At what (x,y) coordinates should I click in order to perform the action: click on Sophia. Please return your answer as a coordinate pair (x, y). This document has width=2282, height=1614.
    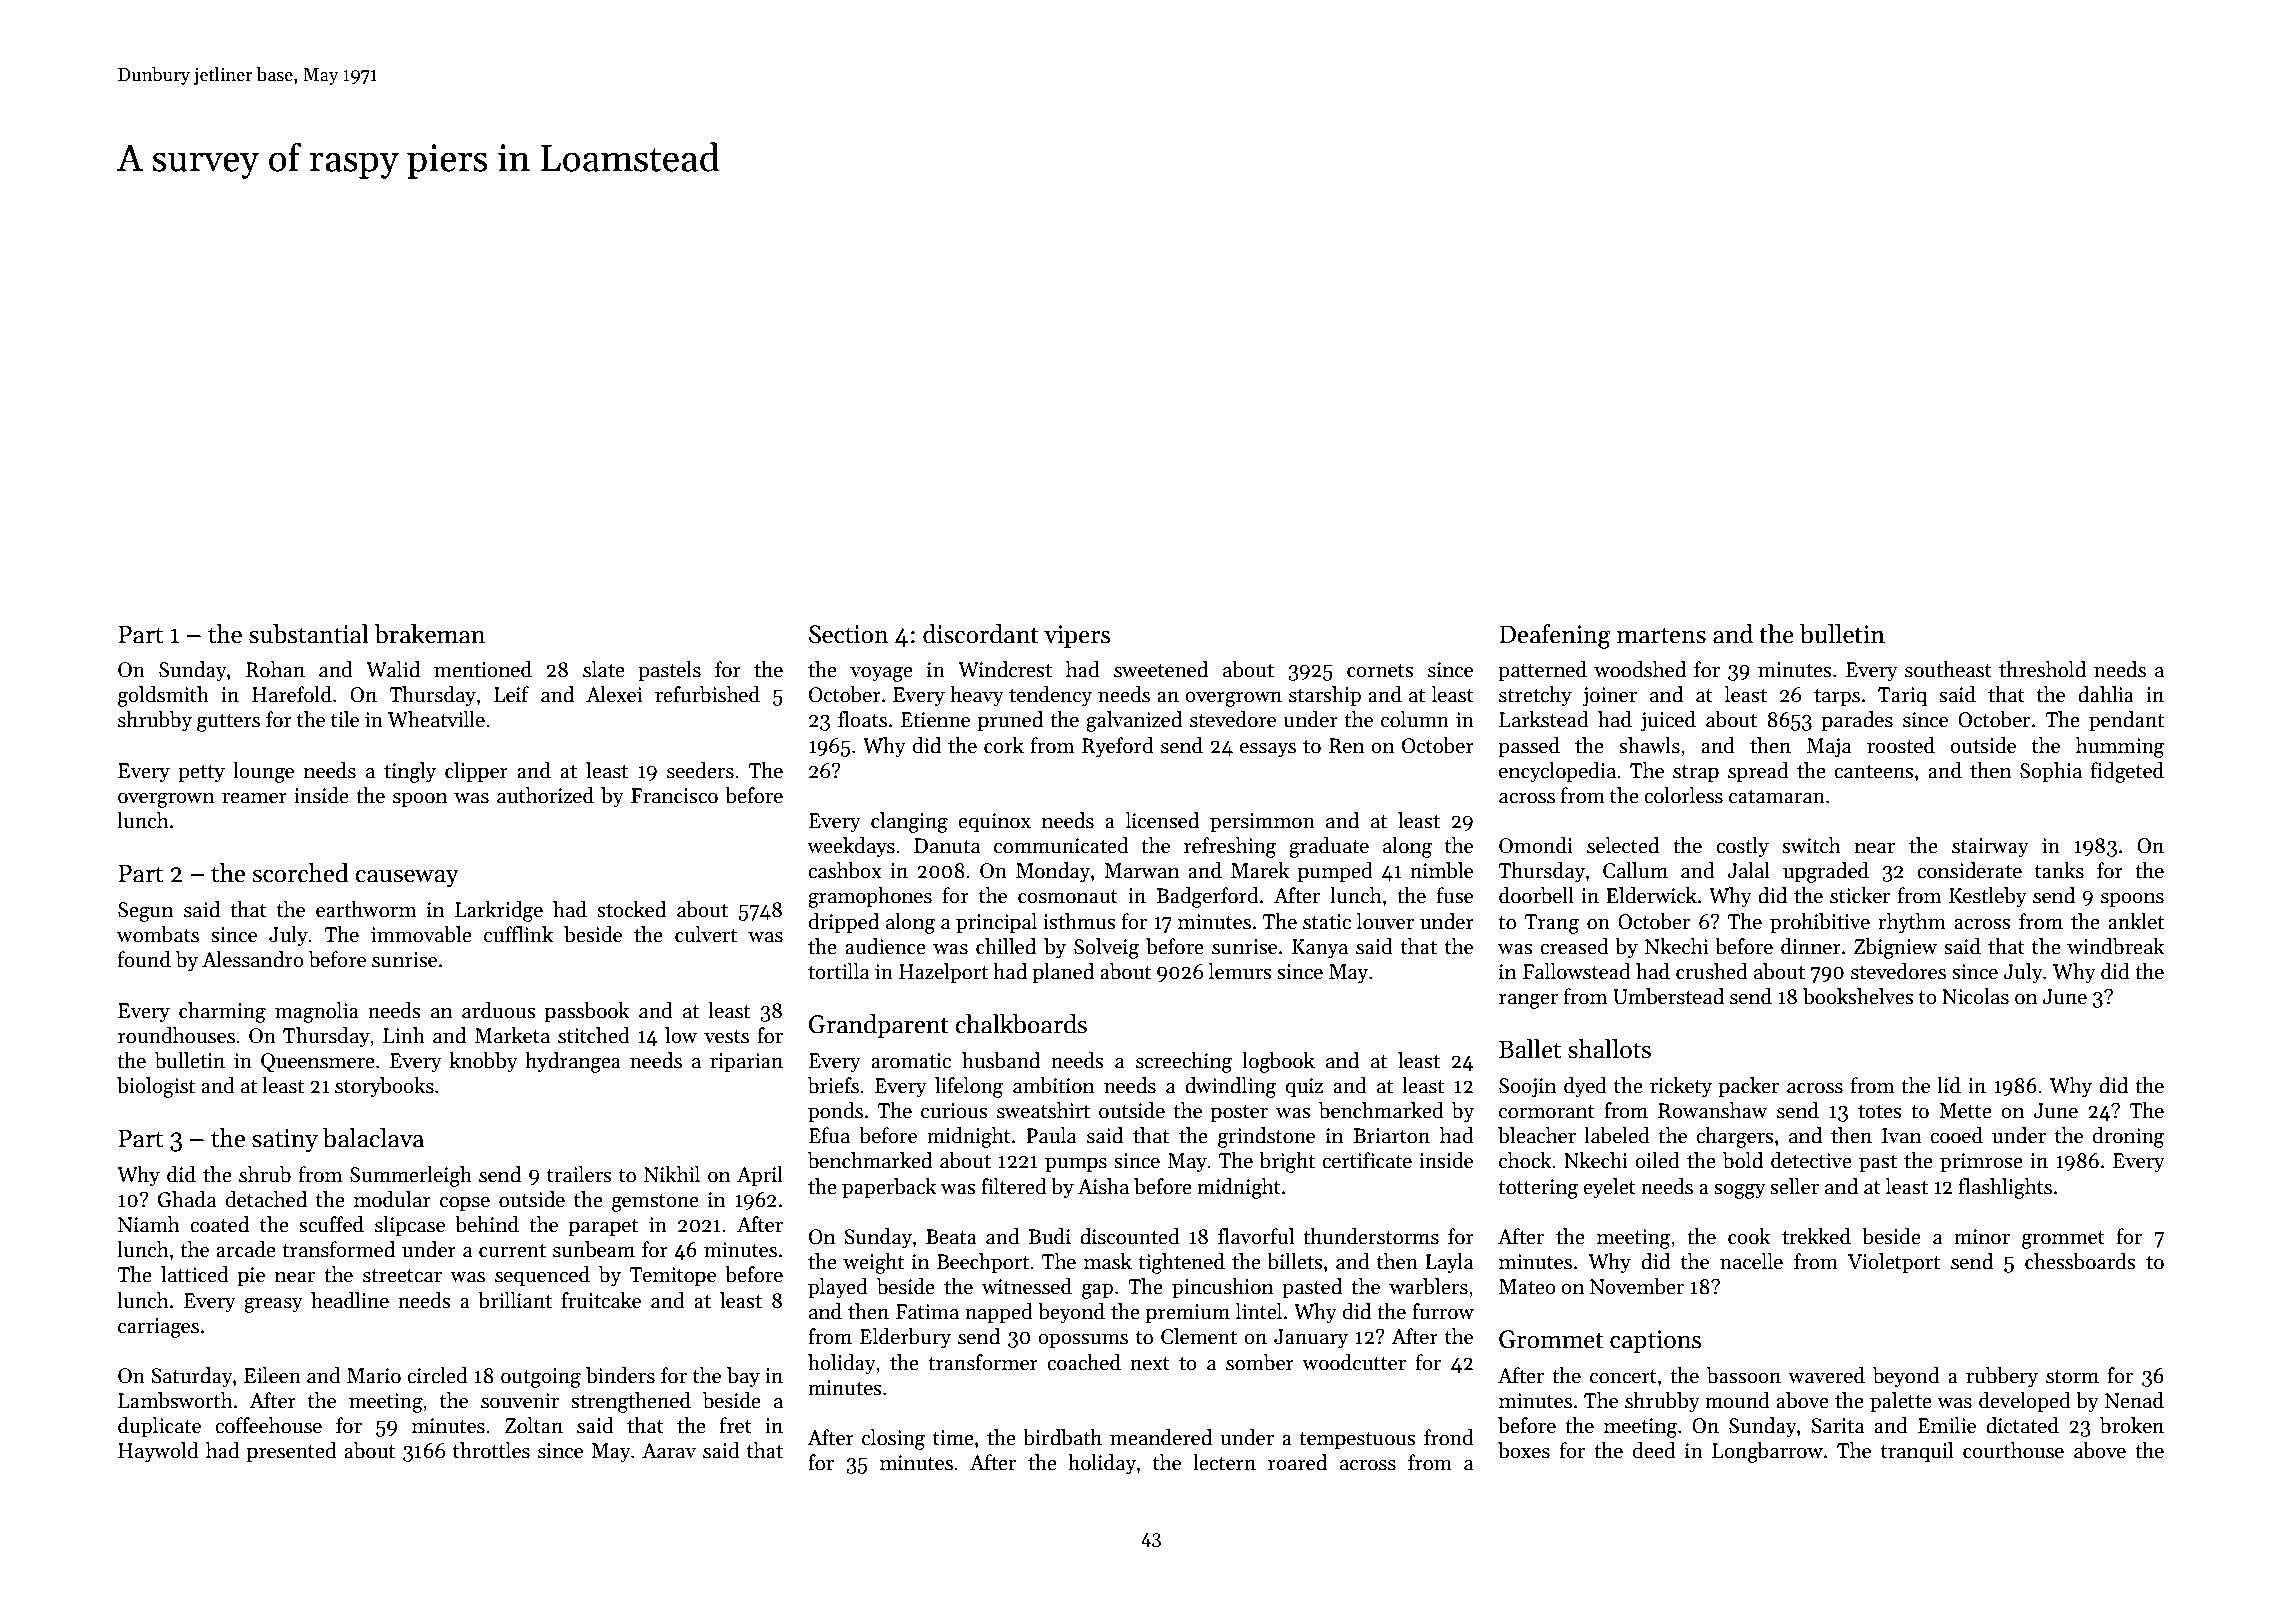
    Looking at the image, I should click on (2051, 772).
